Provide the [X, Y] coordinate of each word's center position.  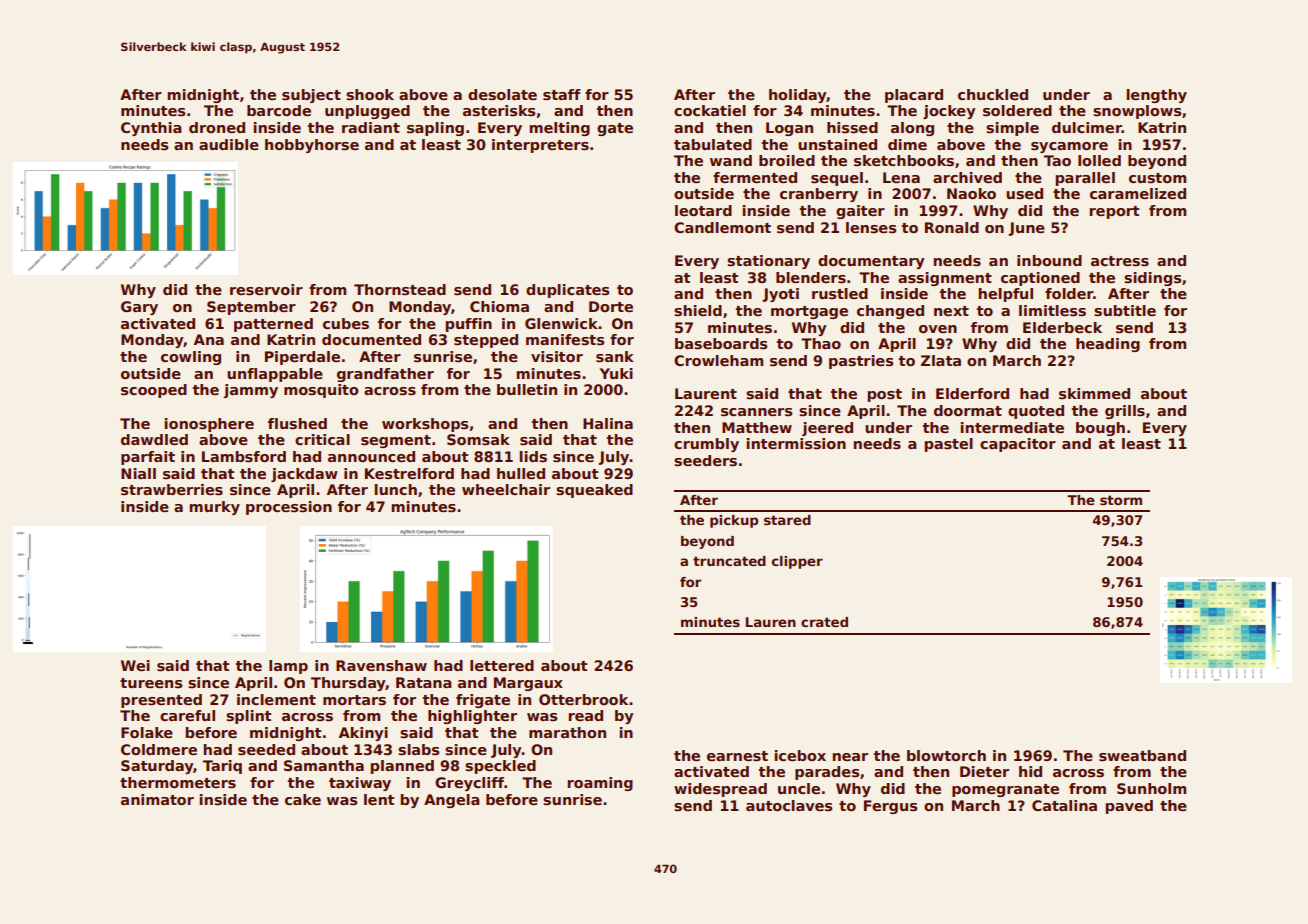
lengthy [1156, 96]
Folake [147, 732]
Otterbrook [583, 699]
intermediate [1012, 427]
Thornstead [400, 289]
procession [289, 508]
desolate [502, 94]
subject [311, 96]
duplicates [567, 291]
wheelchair [506, 489]
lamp [288, 667]
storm [1121, 500]
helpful [1005, 295]
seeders [705, 460]
